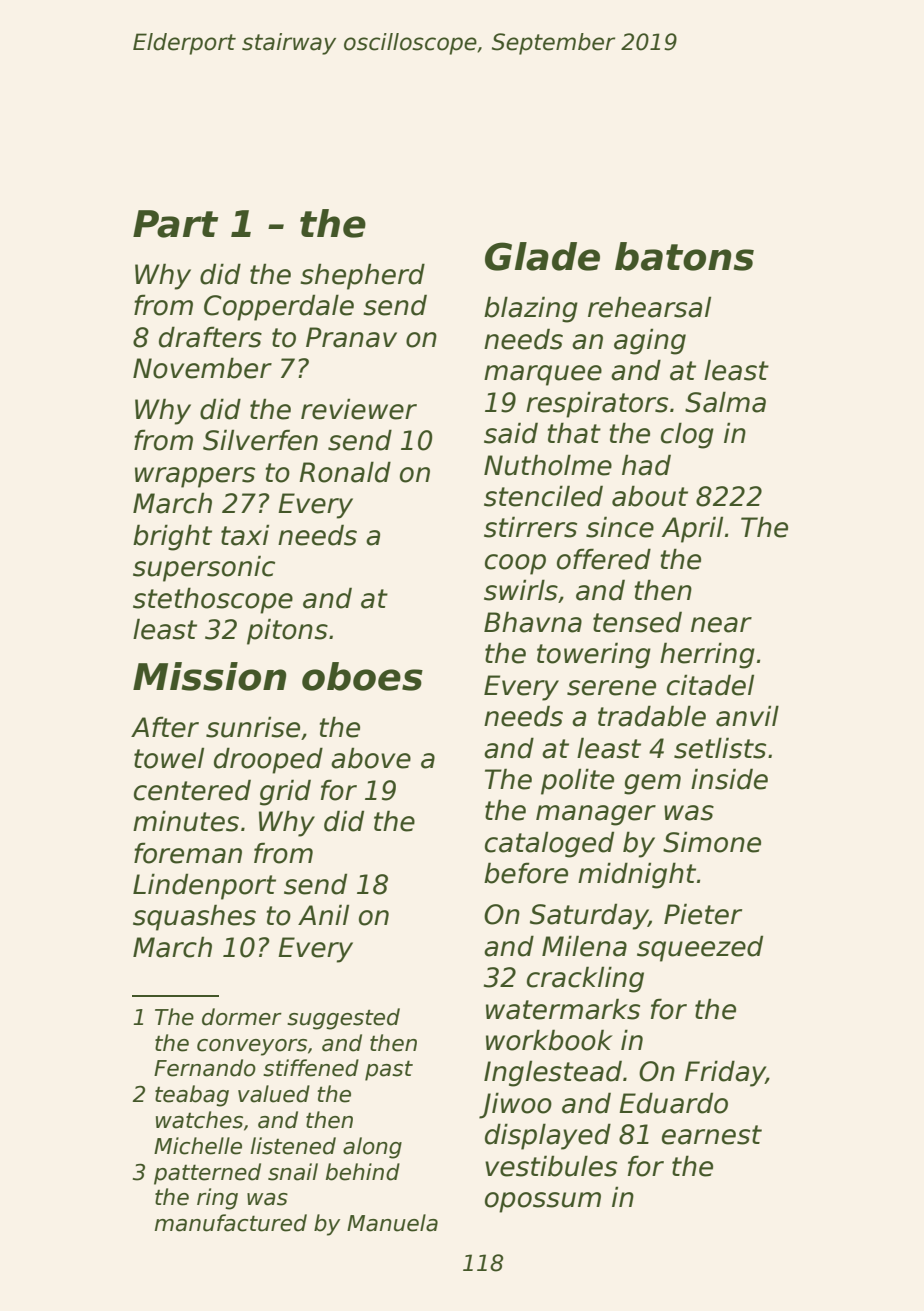  What do you see at coordinates (175, 224) in the page?
I see `Part` at bounding box center [175, 224].
